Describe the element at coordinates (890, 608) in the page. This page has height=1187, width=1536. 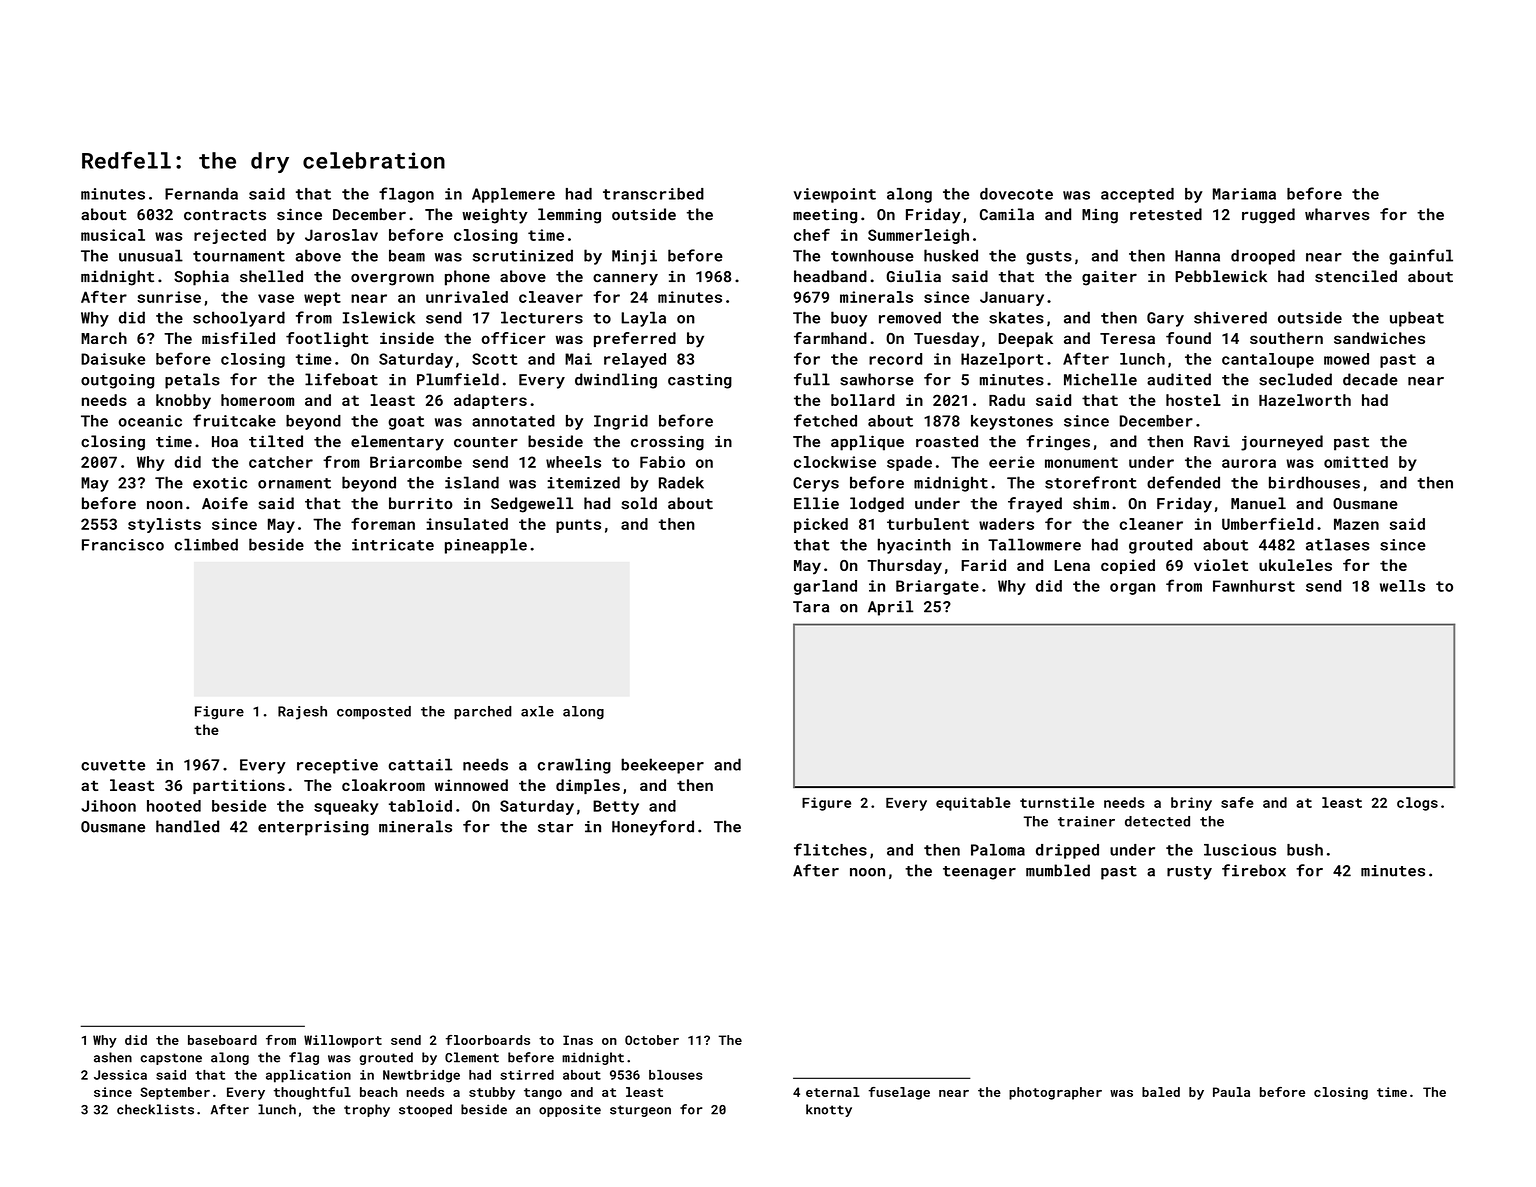
I see `April` at that location.
